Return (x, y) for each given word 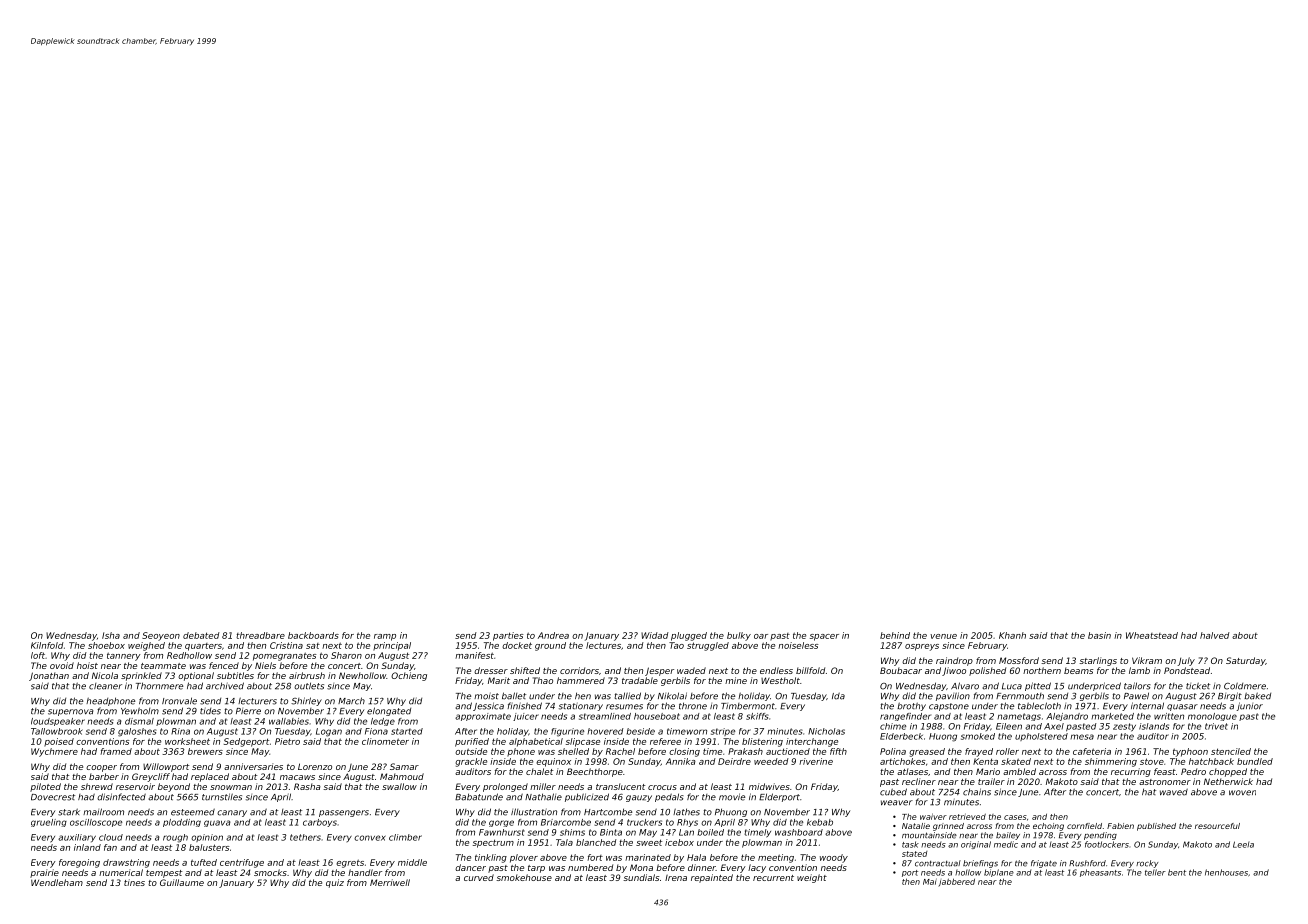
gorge (501, 823)
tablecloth (1039, 706)
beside (641, 731)
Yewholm (140, 711)
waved (1174, 792)
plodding (182, 823)
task (910, 844)
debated (201, 635)
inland (87, 847)
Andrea (553, 635)
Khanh (1012, 635)
